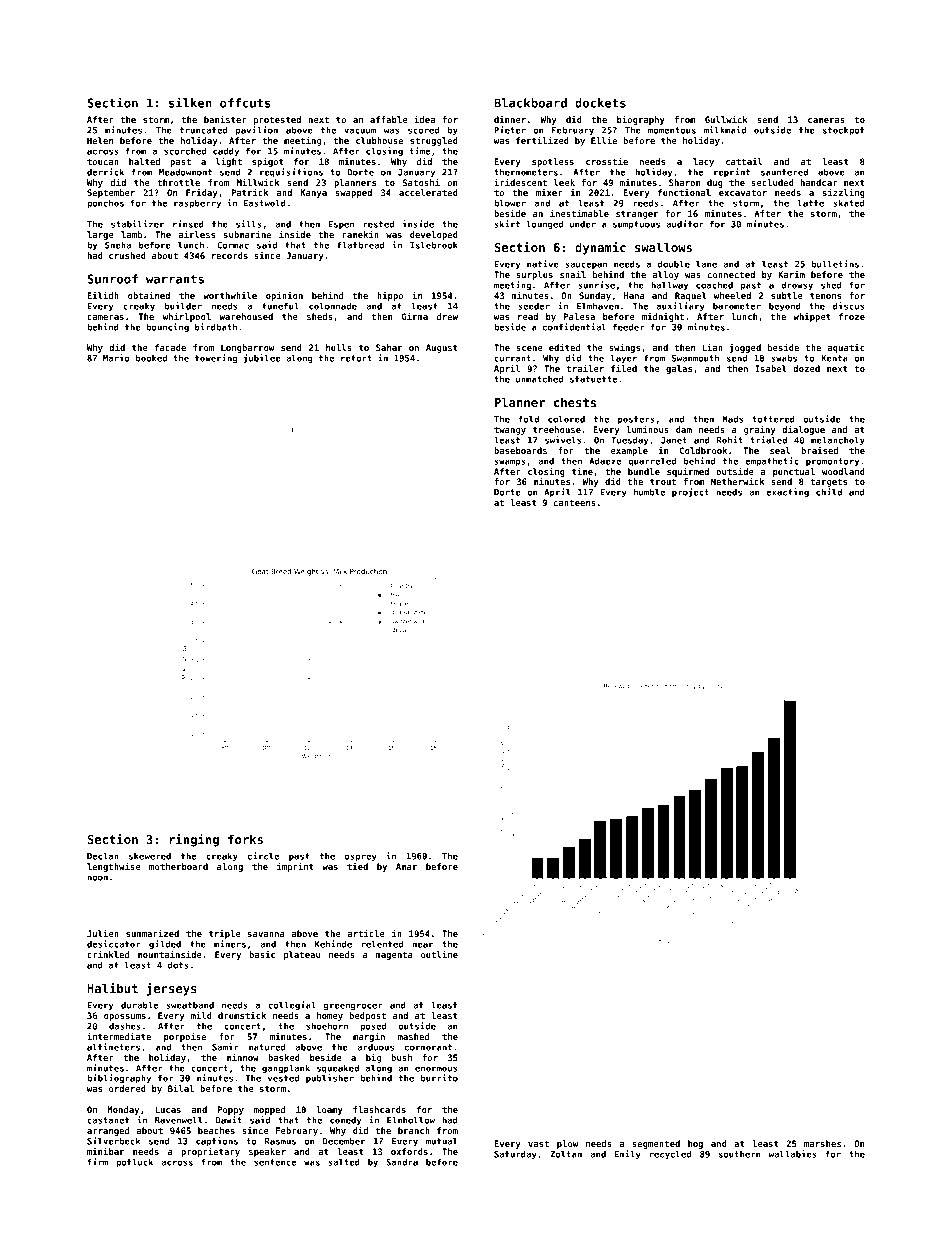 This screenshot has width=952, height=1233. Describe the element at coordinates (575, 502) in the screenshot. I see `canteens` at that location.
